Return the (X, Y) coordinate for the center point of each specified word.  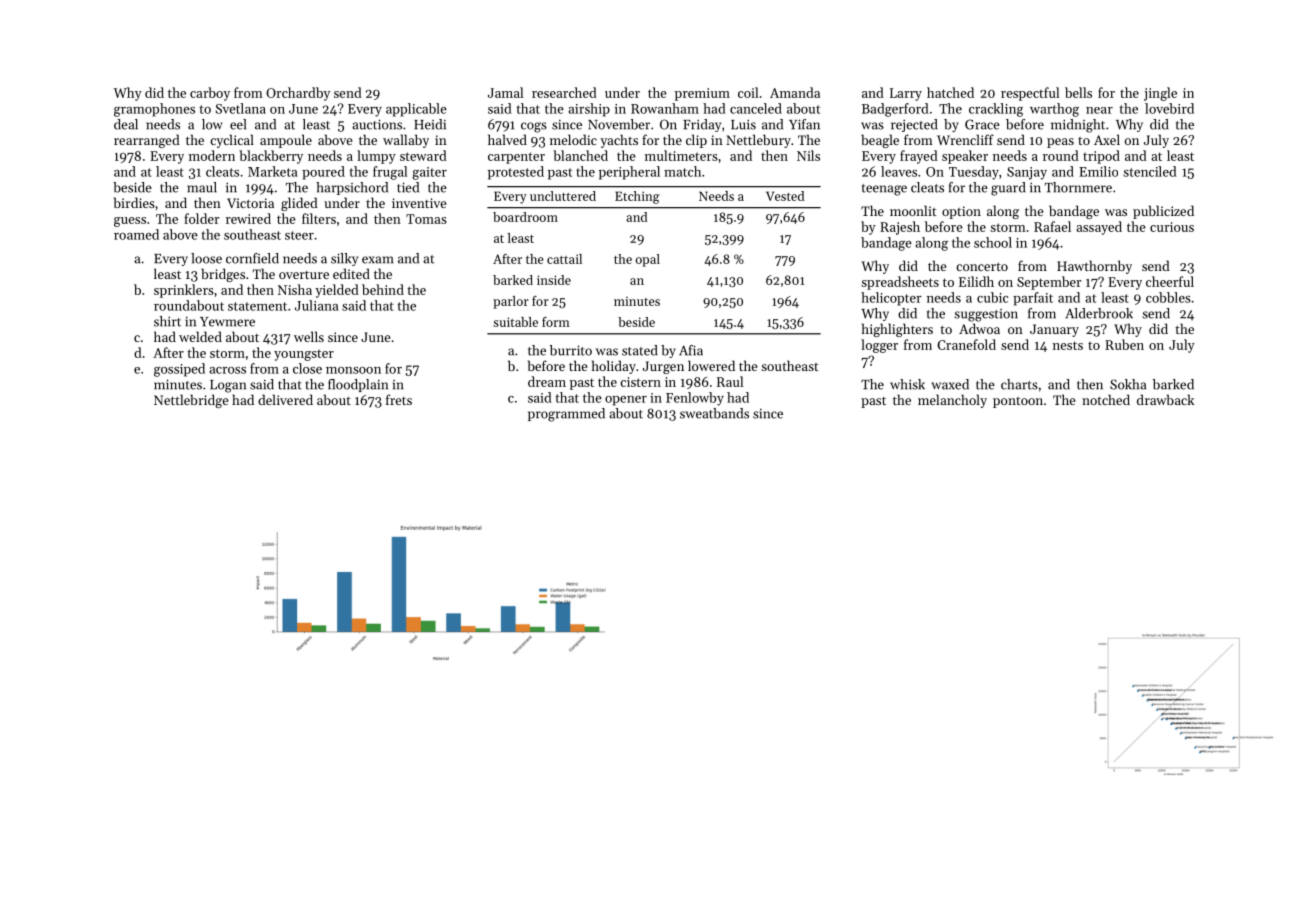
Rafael (1052, 226)
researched (564, 92)
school (993, 242)
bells (1078, 92)
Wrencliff (965, 139)
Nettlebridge (191, 401)
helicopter (891, 299)
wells (309, 336)
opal (648, 260)
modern (212, 155)
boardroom (525, 217)
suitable (515, 322)
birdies (134, 202)
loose (206, 258)
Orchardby (298, 94)
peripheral (629, 173)
